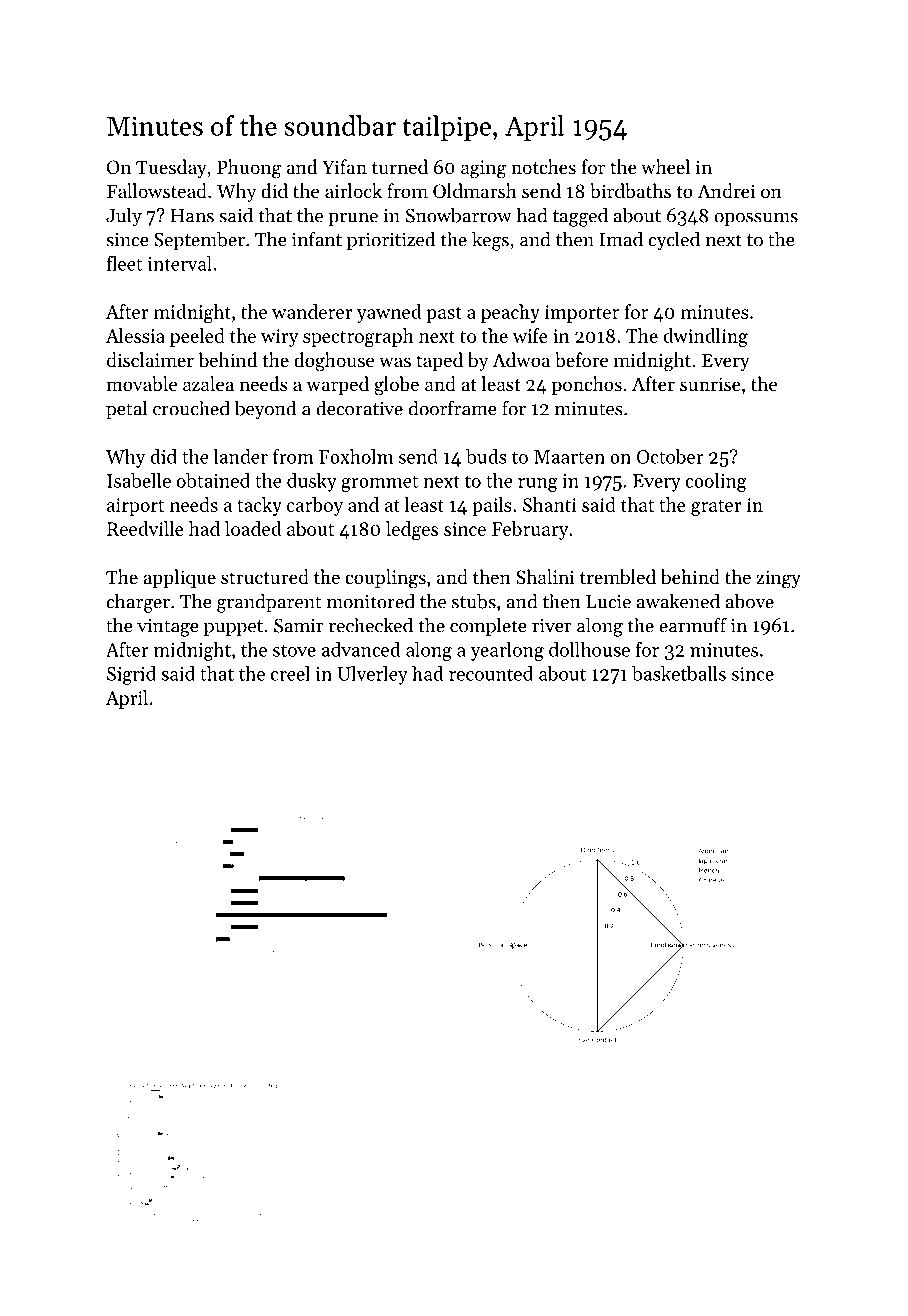 The width and height of the screenshot is (908, 1316). What do you see at coordinates (679, 673) in the screenshot?
I see `basketballs` at bounding box center [679, 673].
